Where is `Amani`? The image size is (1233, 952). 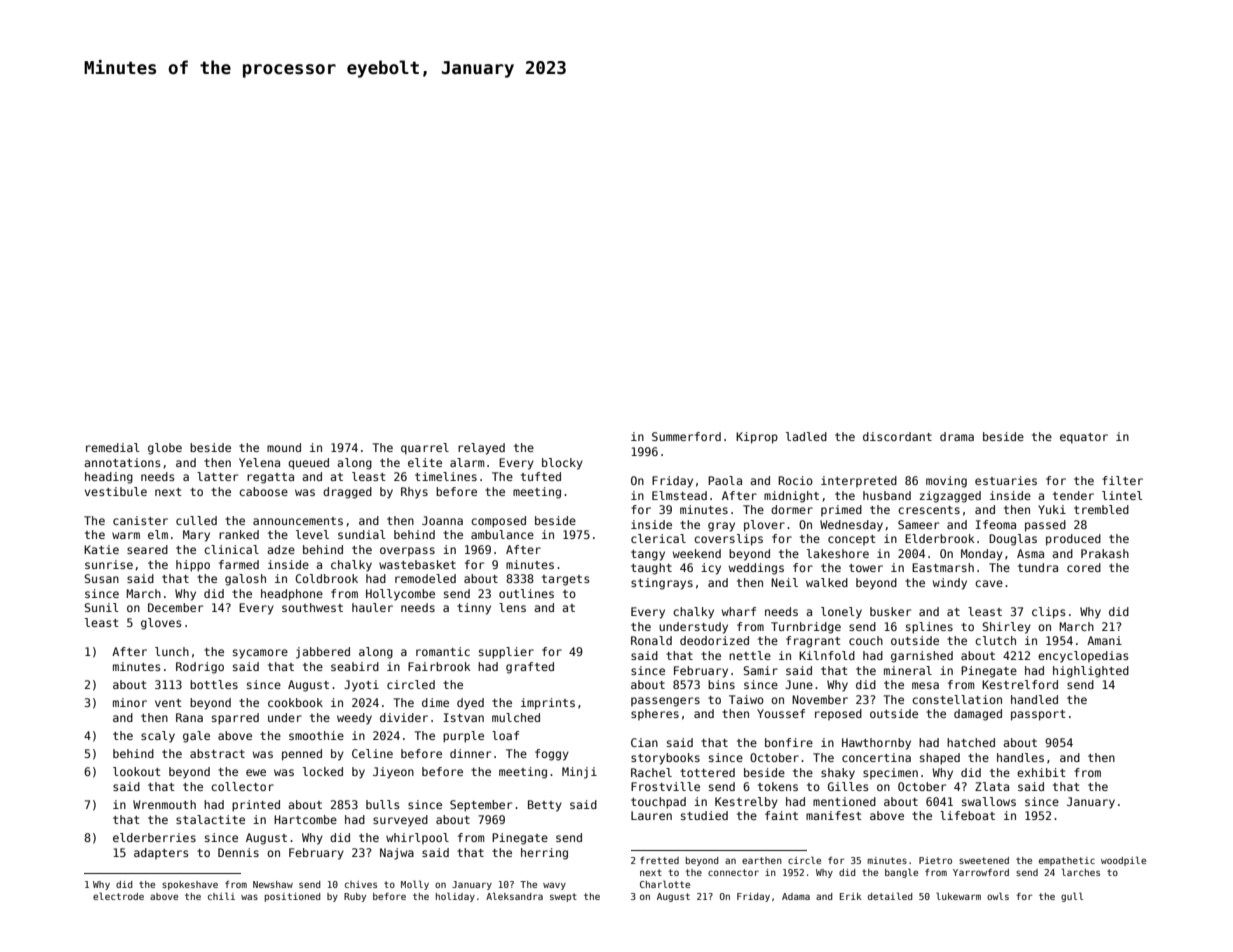 Amani is located at coordinates (1104, 640).
